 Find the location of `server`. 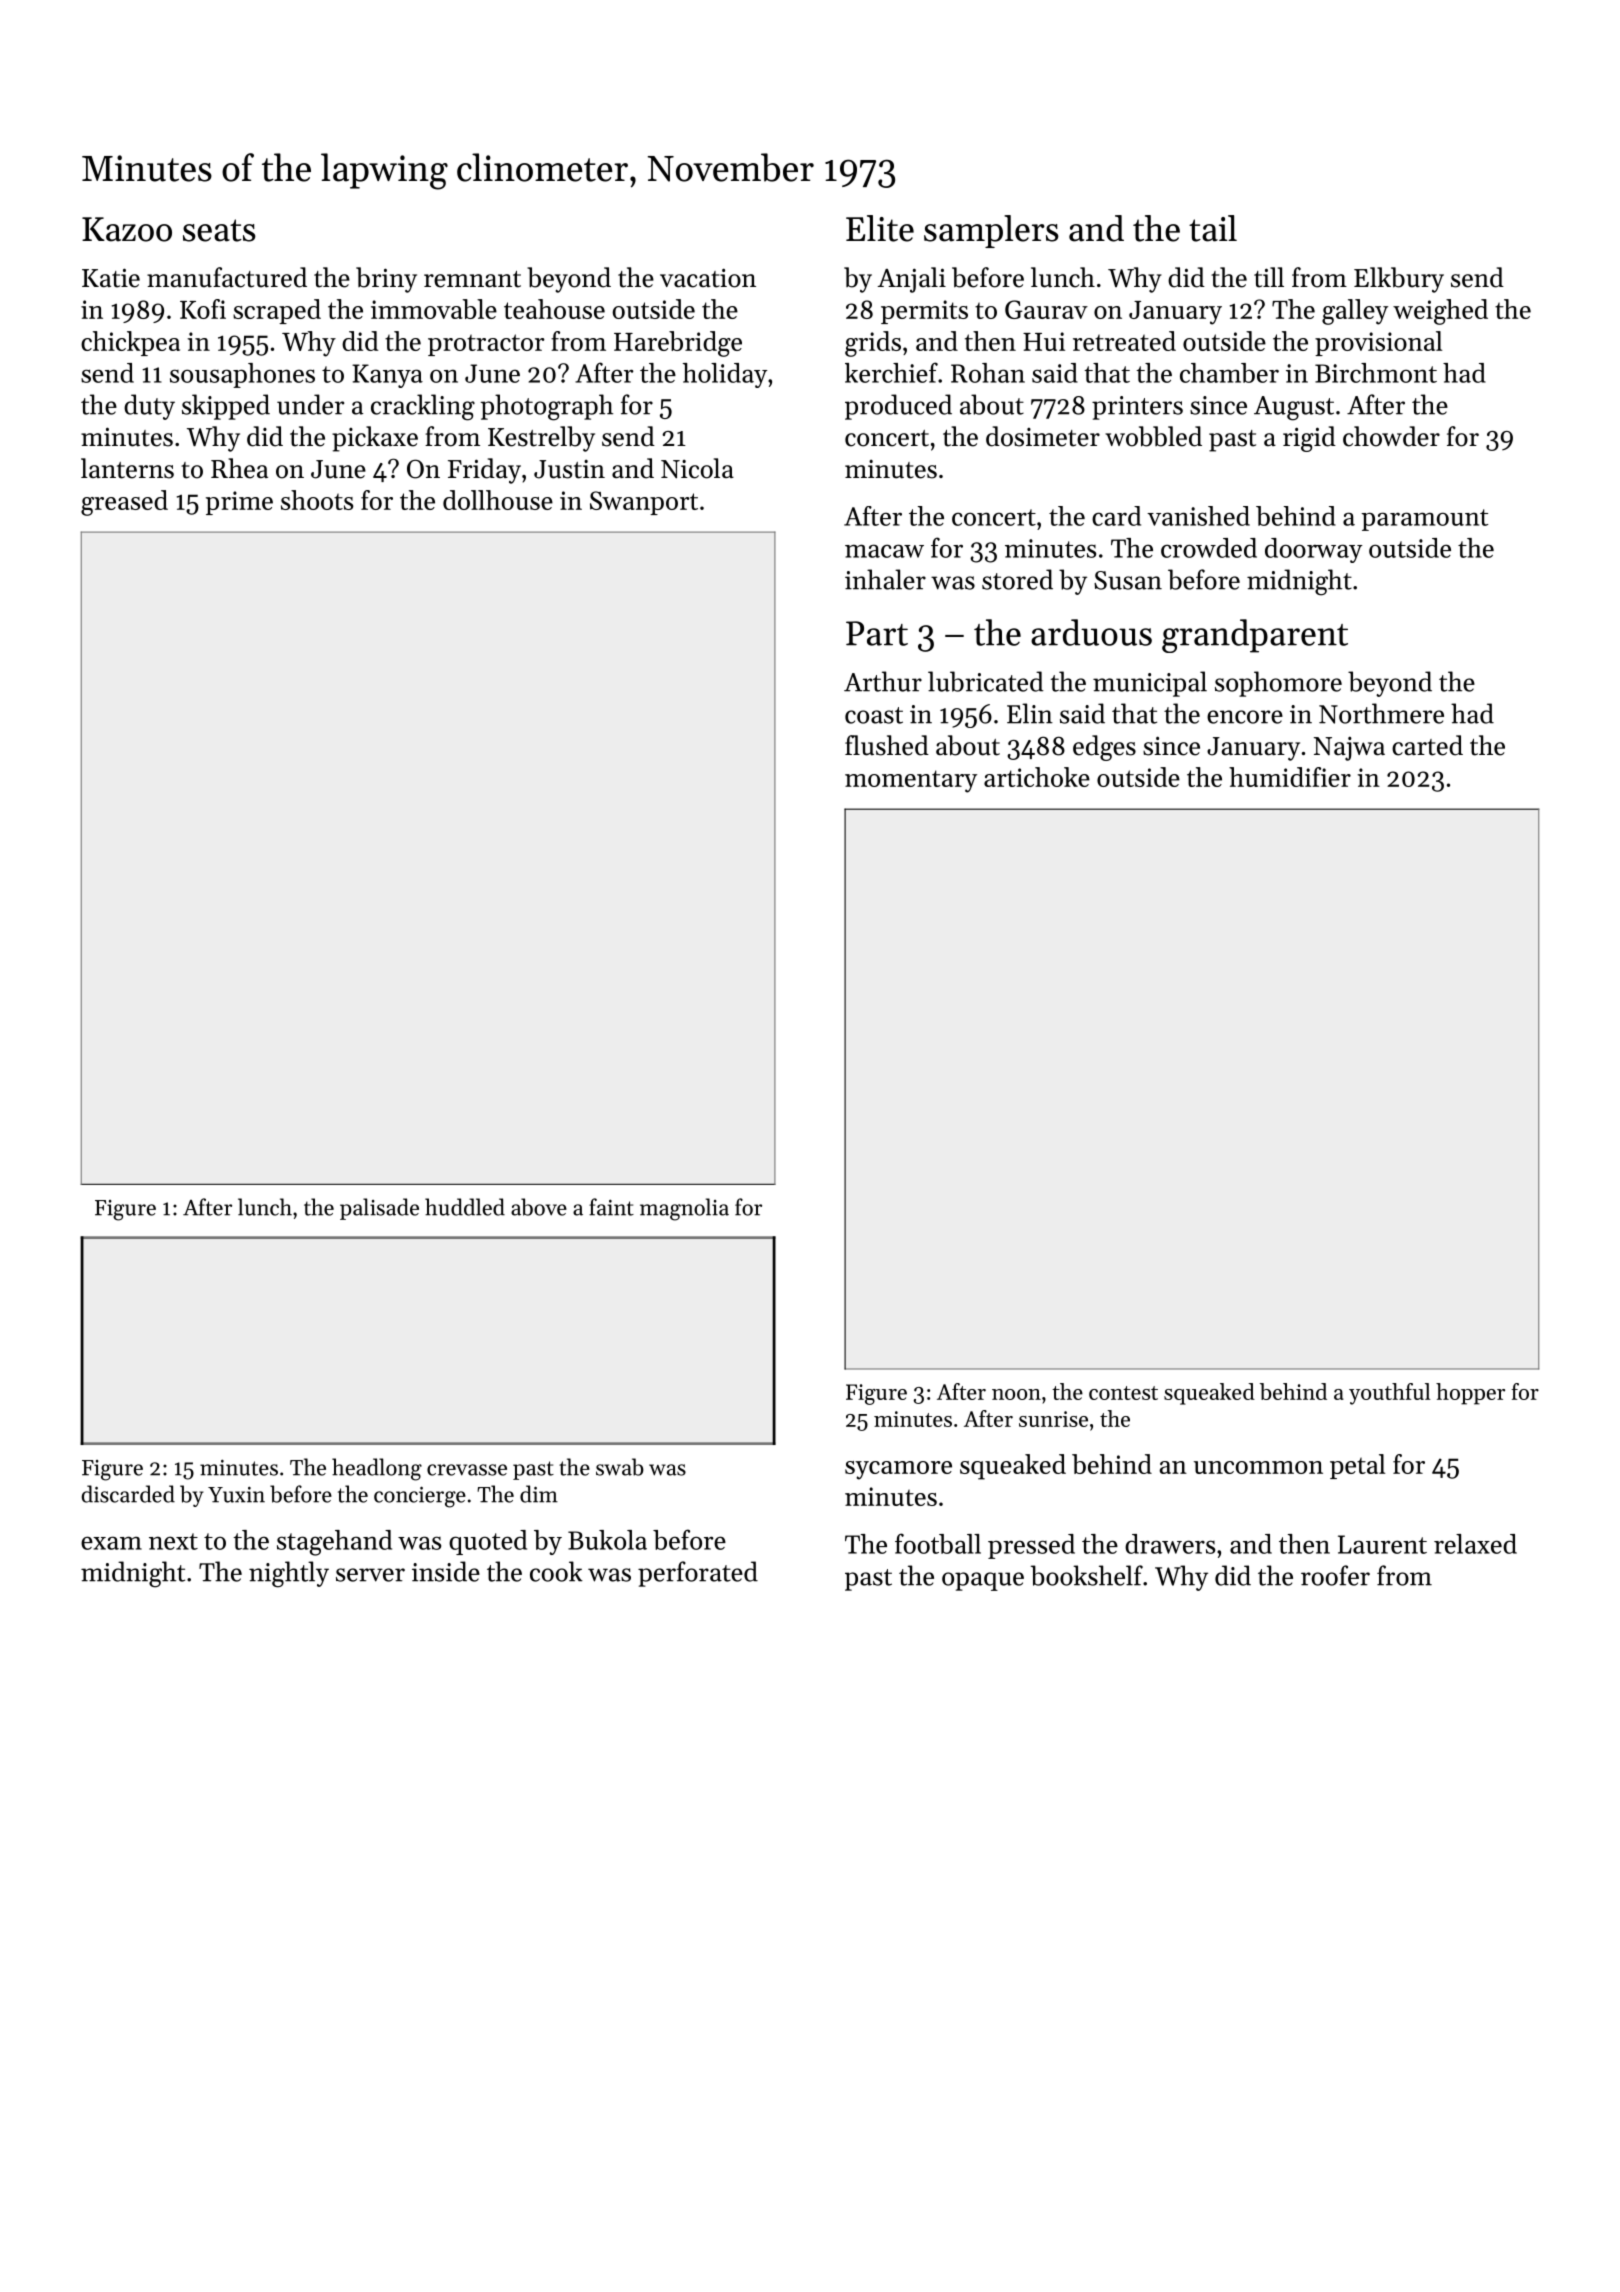

server is located at coordinates (370, 1575).
